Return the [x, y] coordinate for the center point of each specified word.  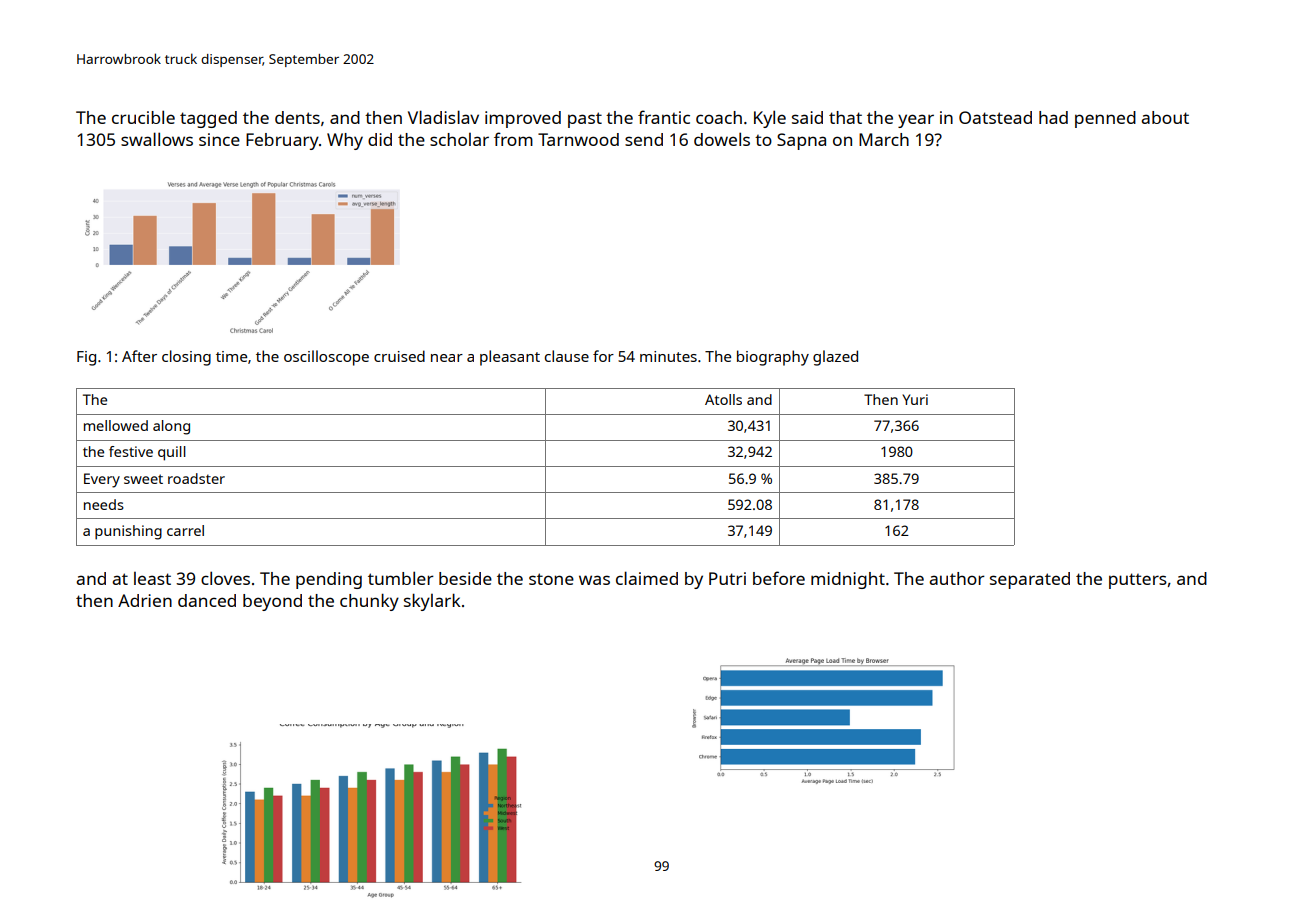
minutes [668, 356]
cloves [225, 578]
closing [186, 358]
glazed [835, 358]
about [1165, 117]
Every [102, 480]
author [957, 578]
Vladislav [443, 117]
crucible [143, 117]
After [139, 356]
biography [773, 358]
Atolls [723, 399]
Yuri [915, 399]
